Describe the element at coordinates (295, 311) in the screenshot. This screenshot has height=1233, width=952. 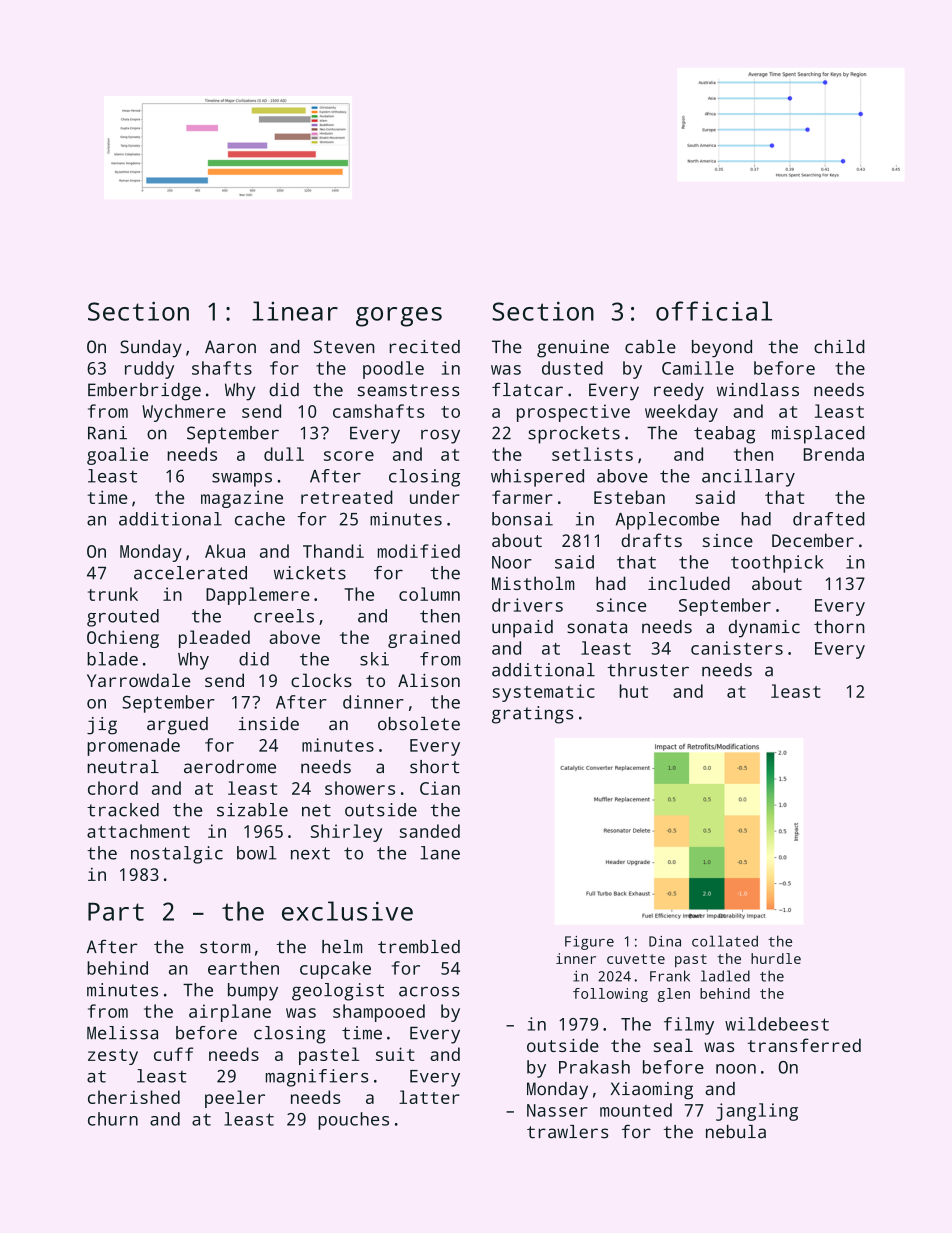
I see `linear` at that location.
